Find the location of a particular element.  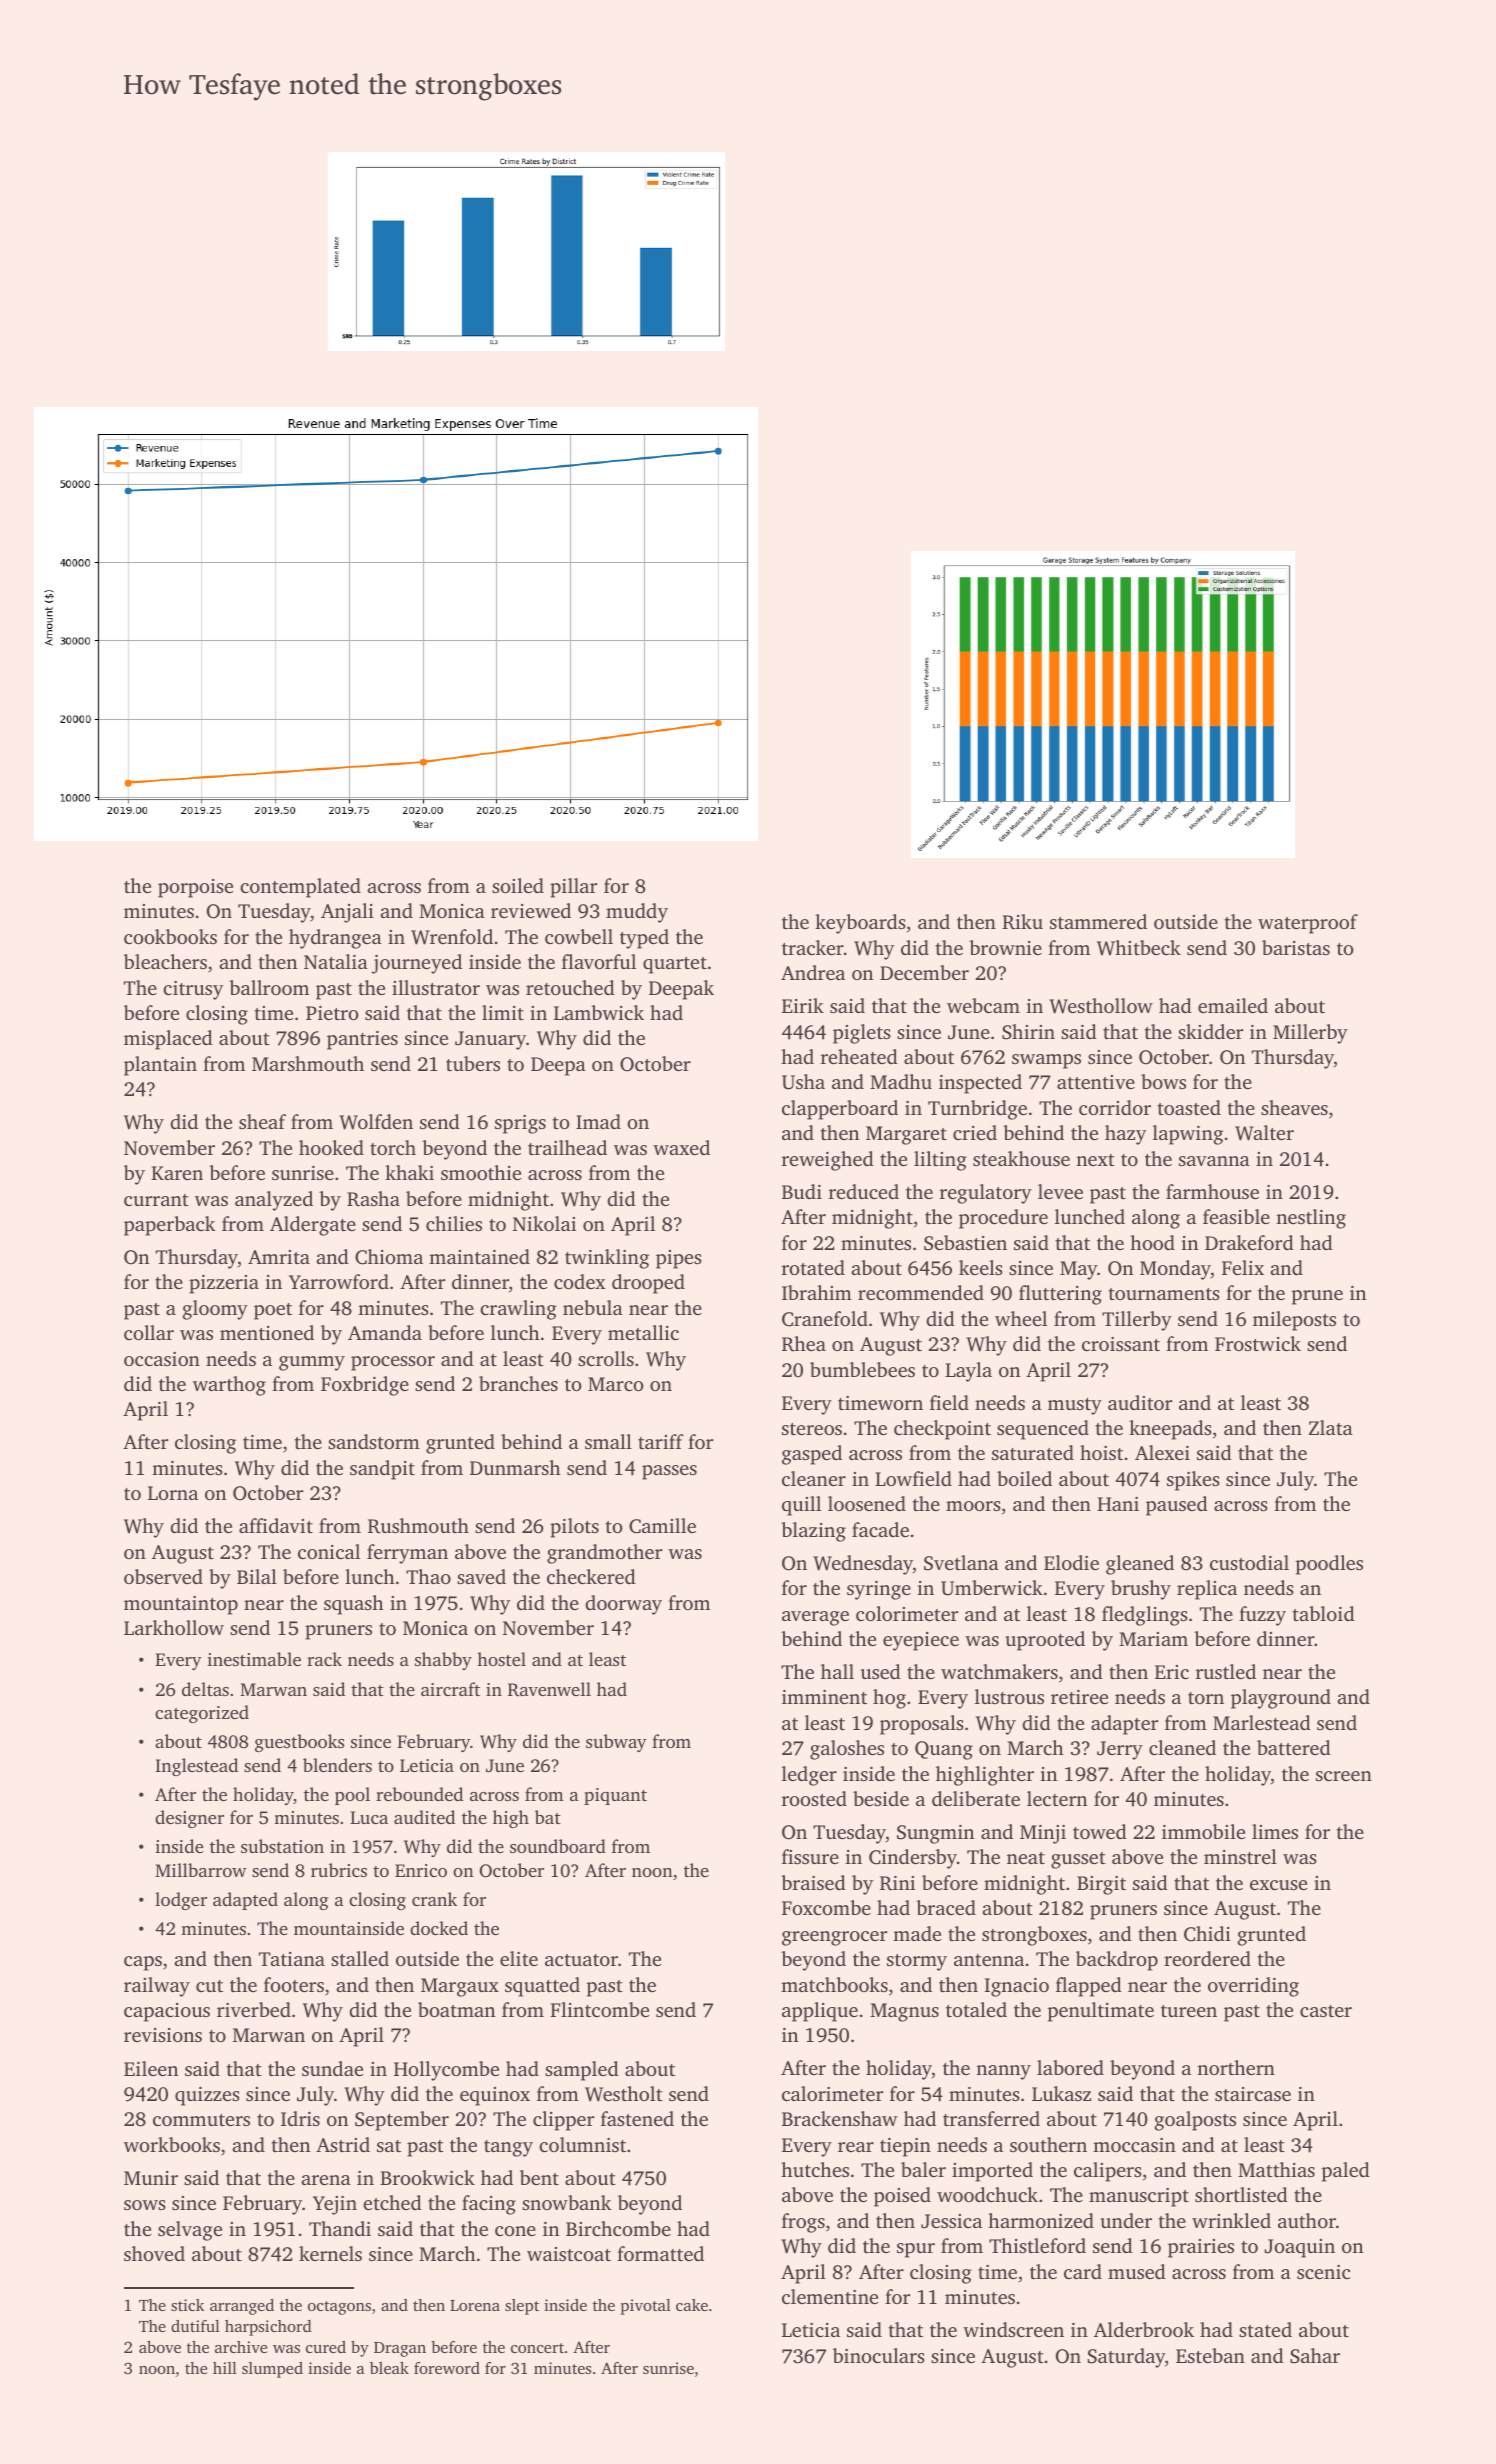

porpoise is located at coordinates (195, 888).
